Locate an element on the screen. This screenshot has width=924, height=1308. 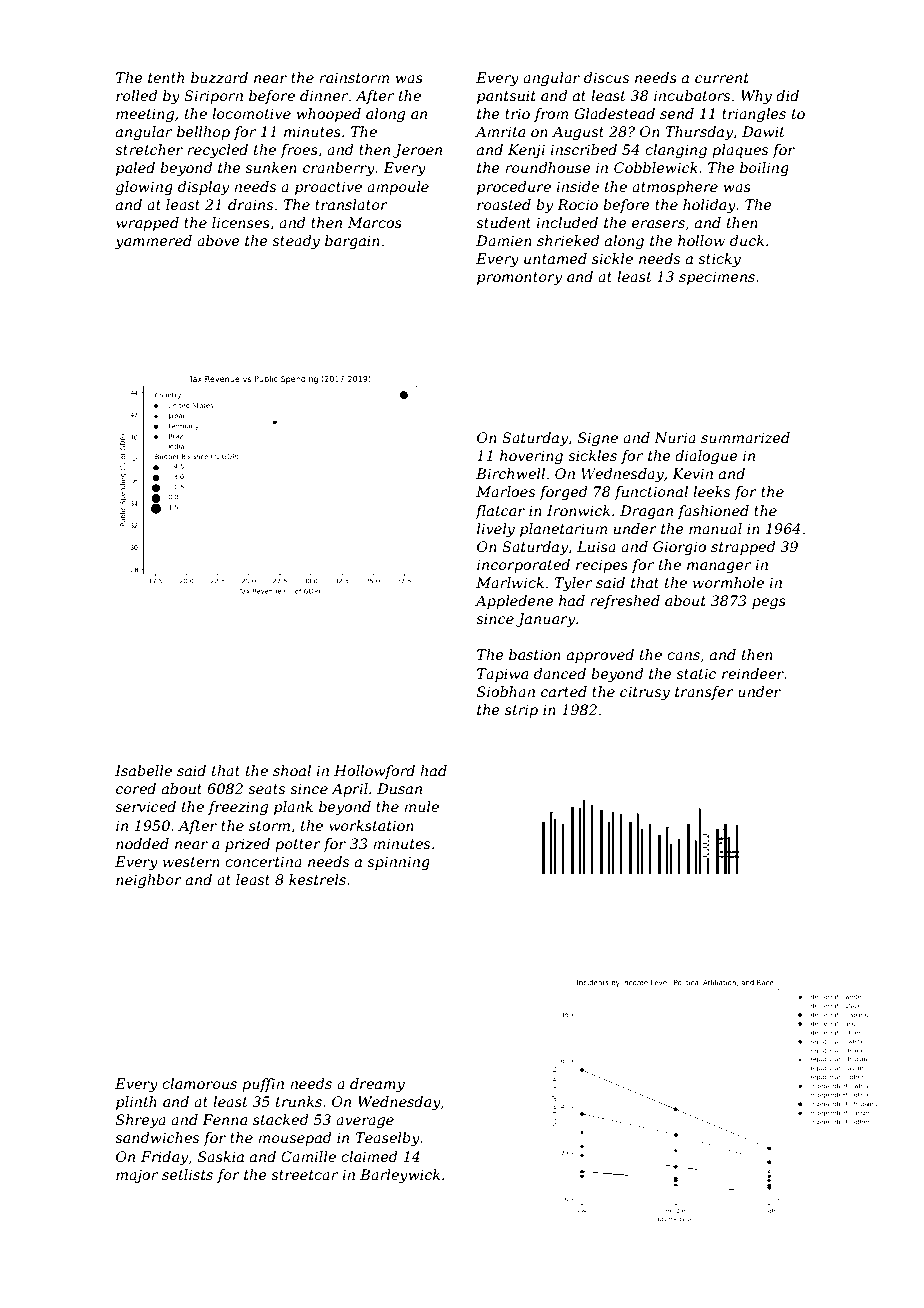
current is located at coordinates (722, 78).
